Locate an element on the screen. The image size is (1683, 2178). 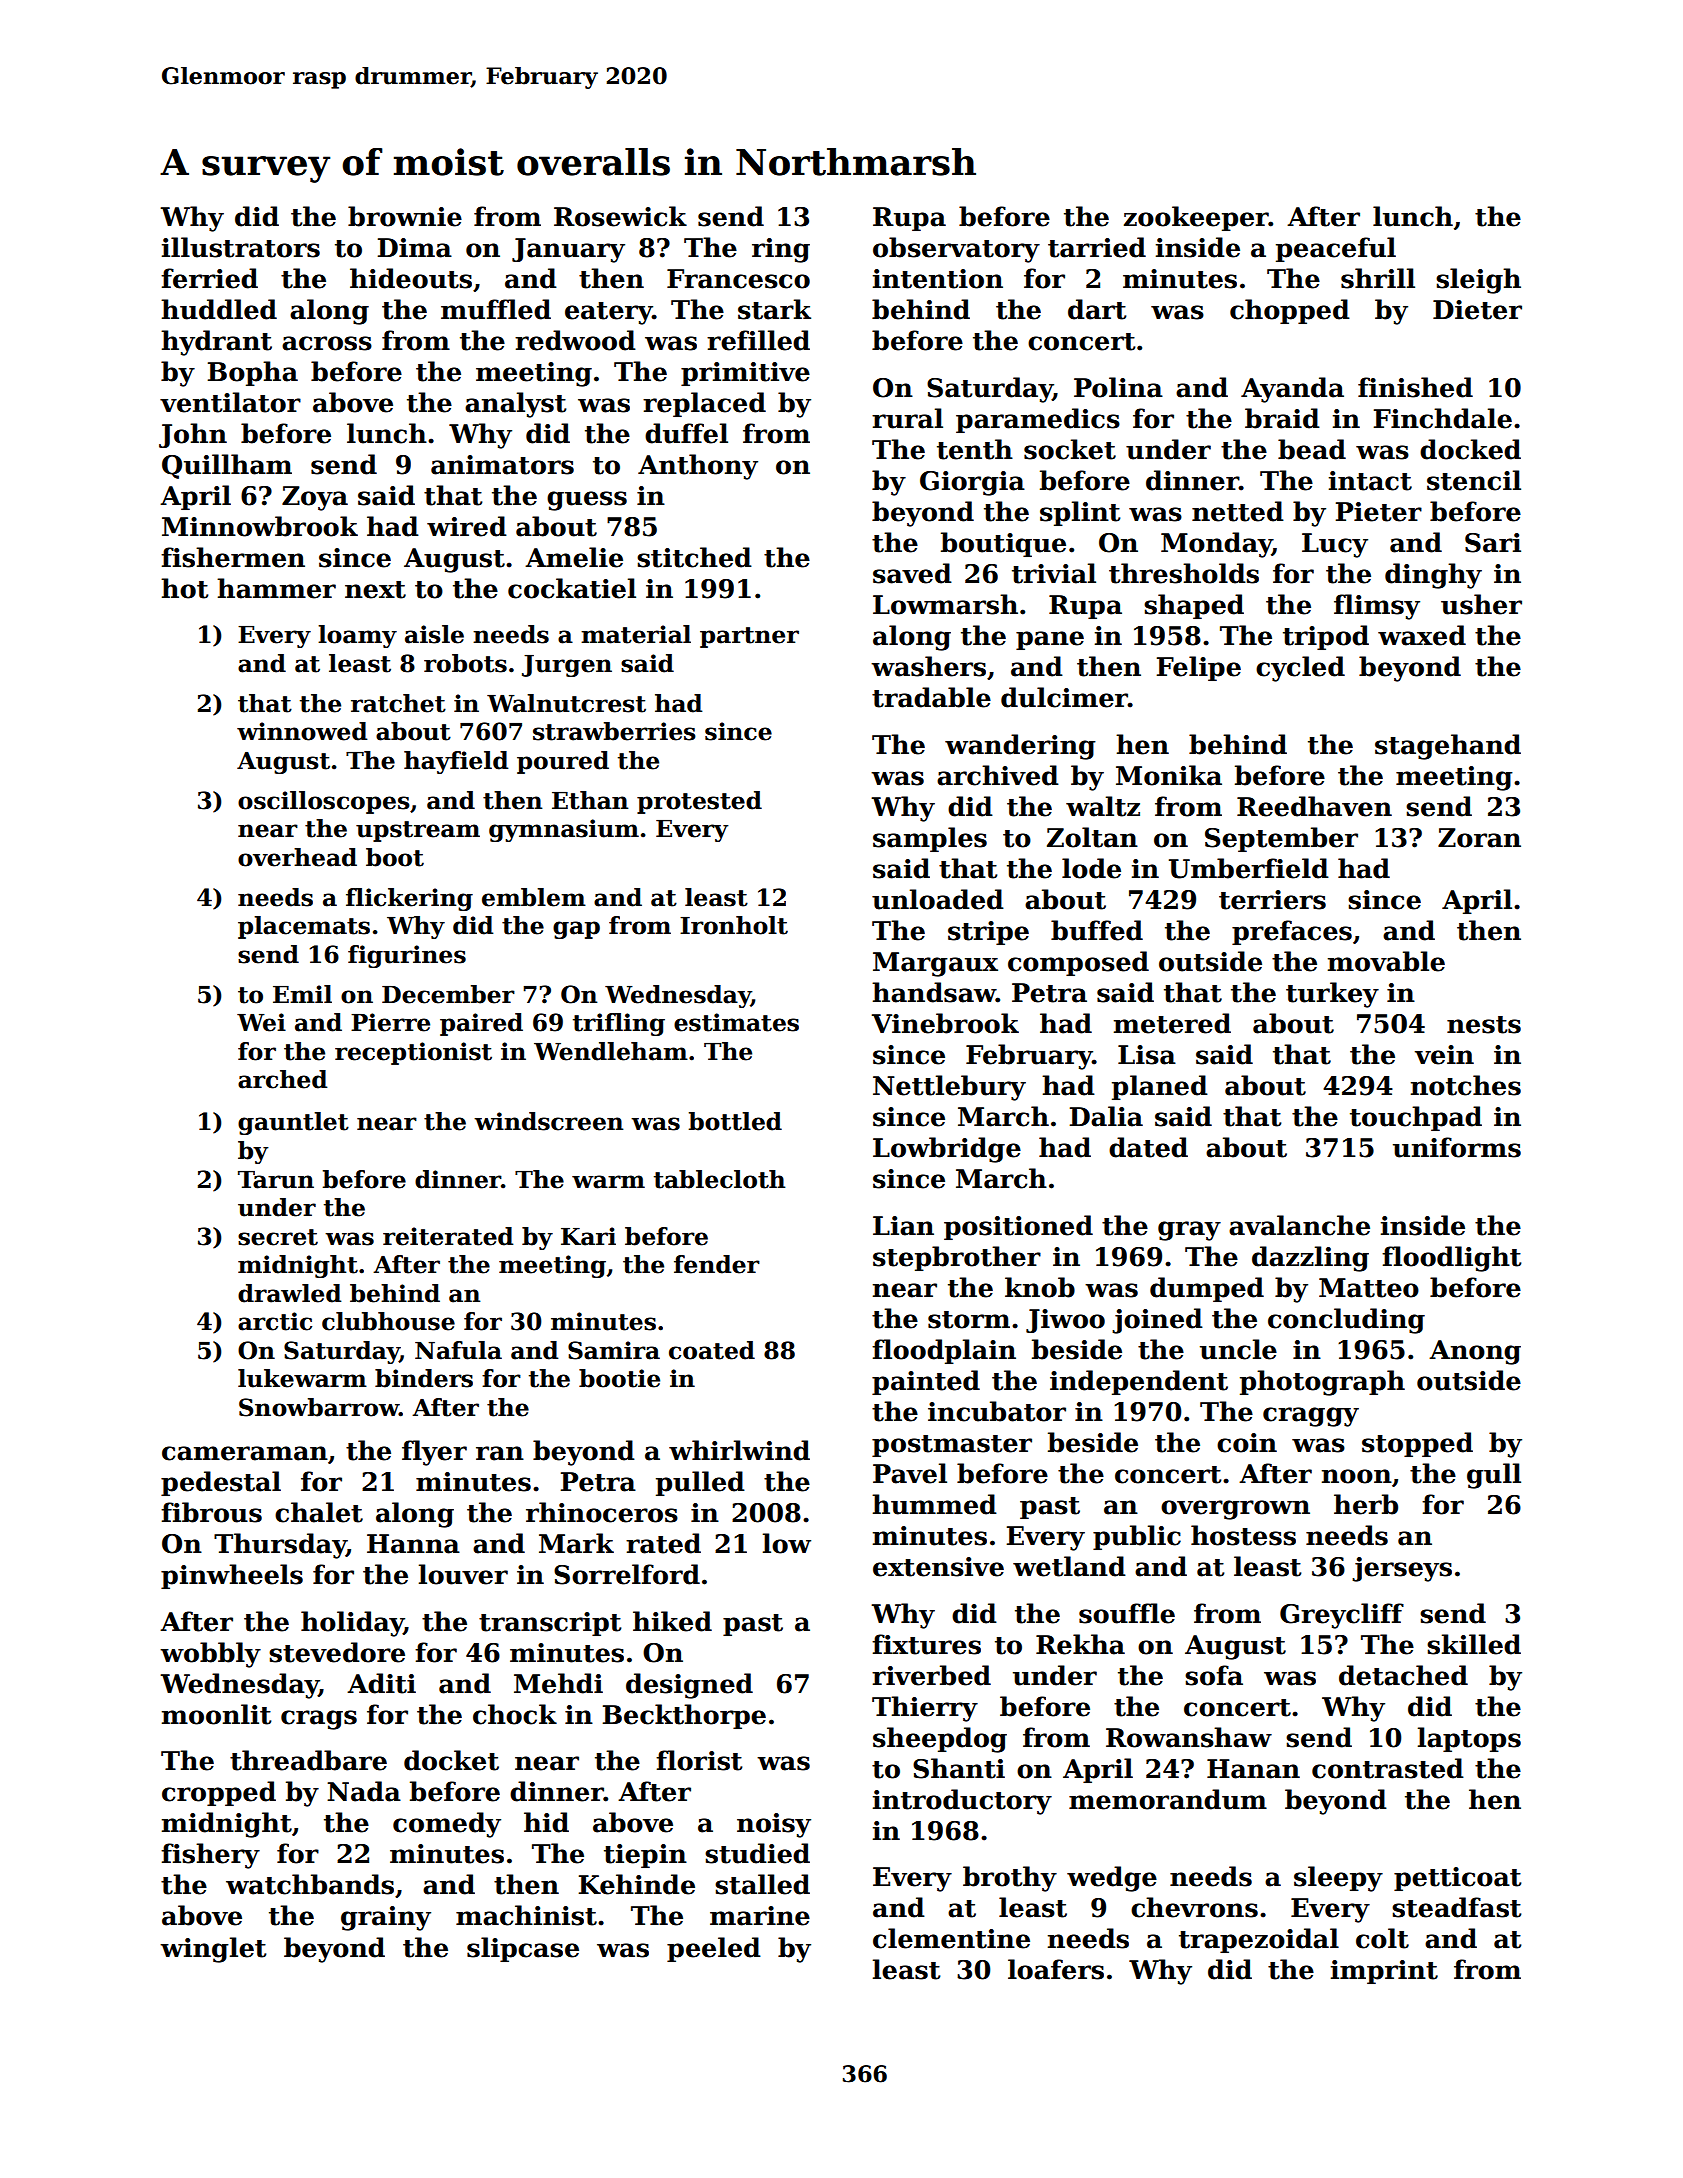
arctic is located at coordinates (275, 1321).
